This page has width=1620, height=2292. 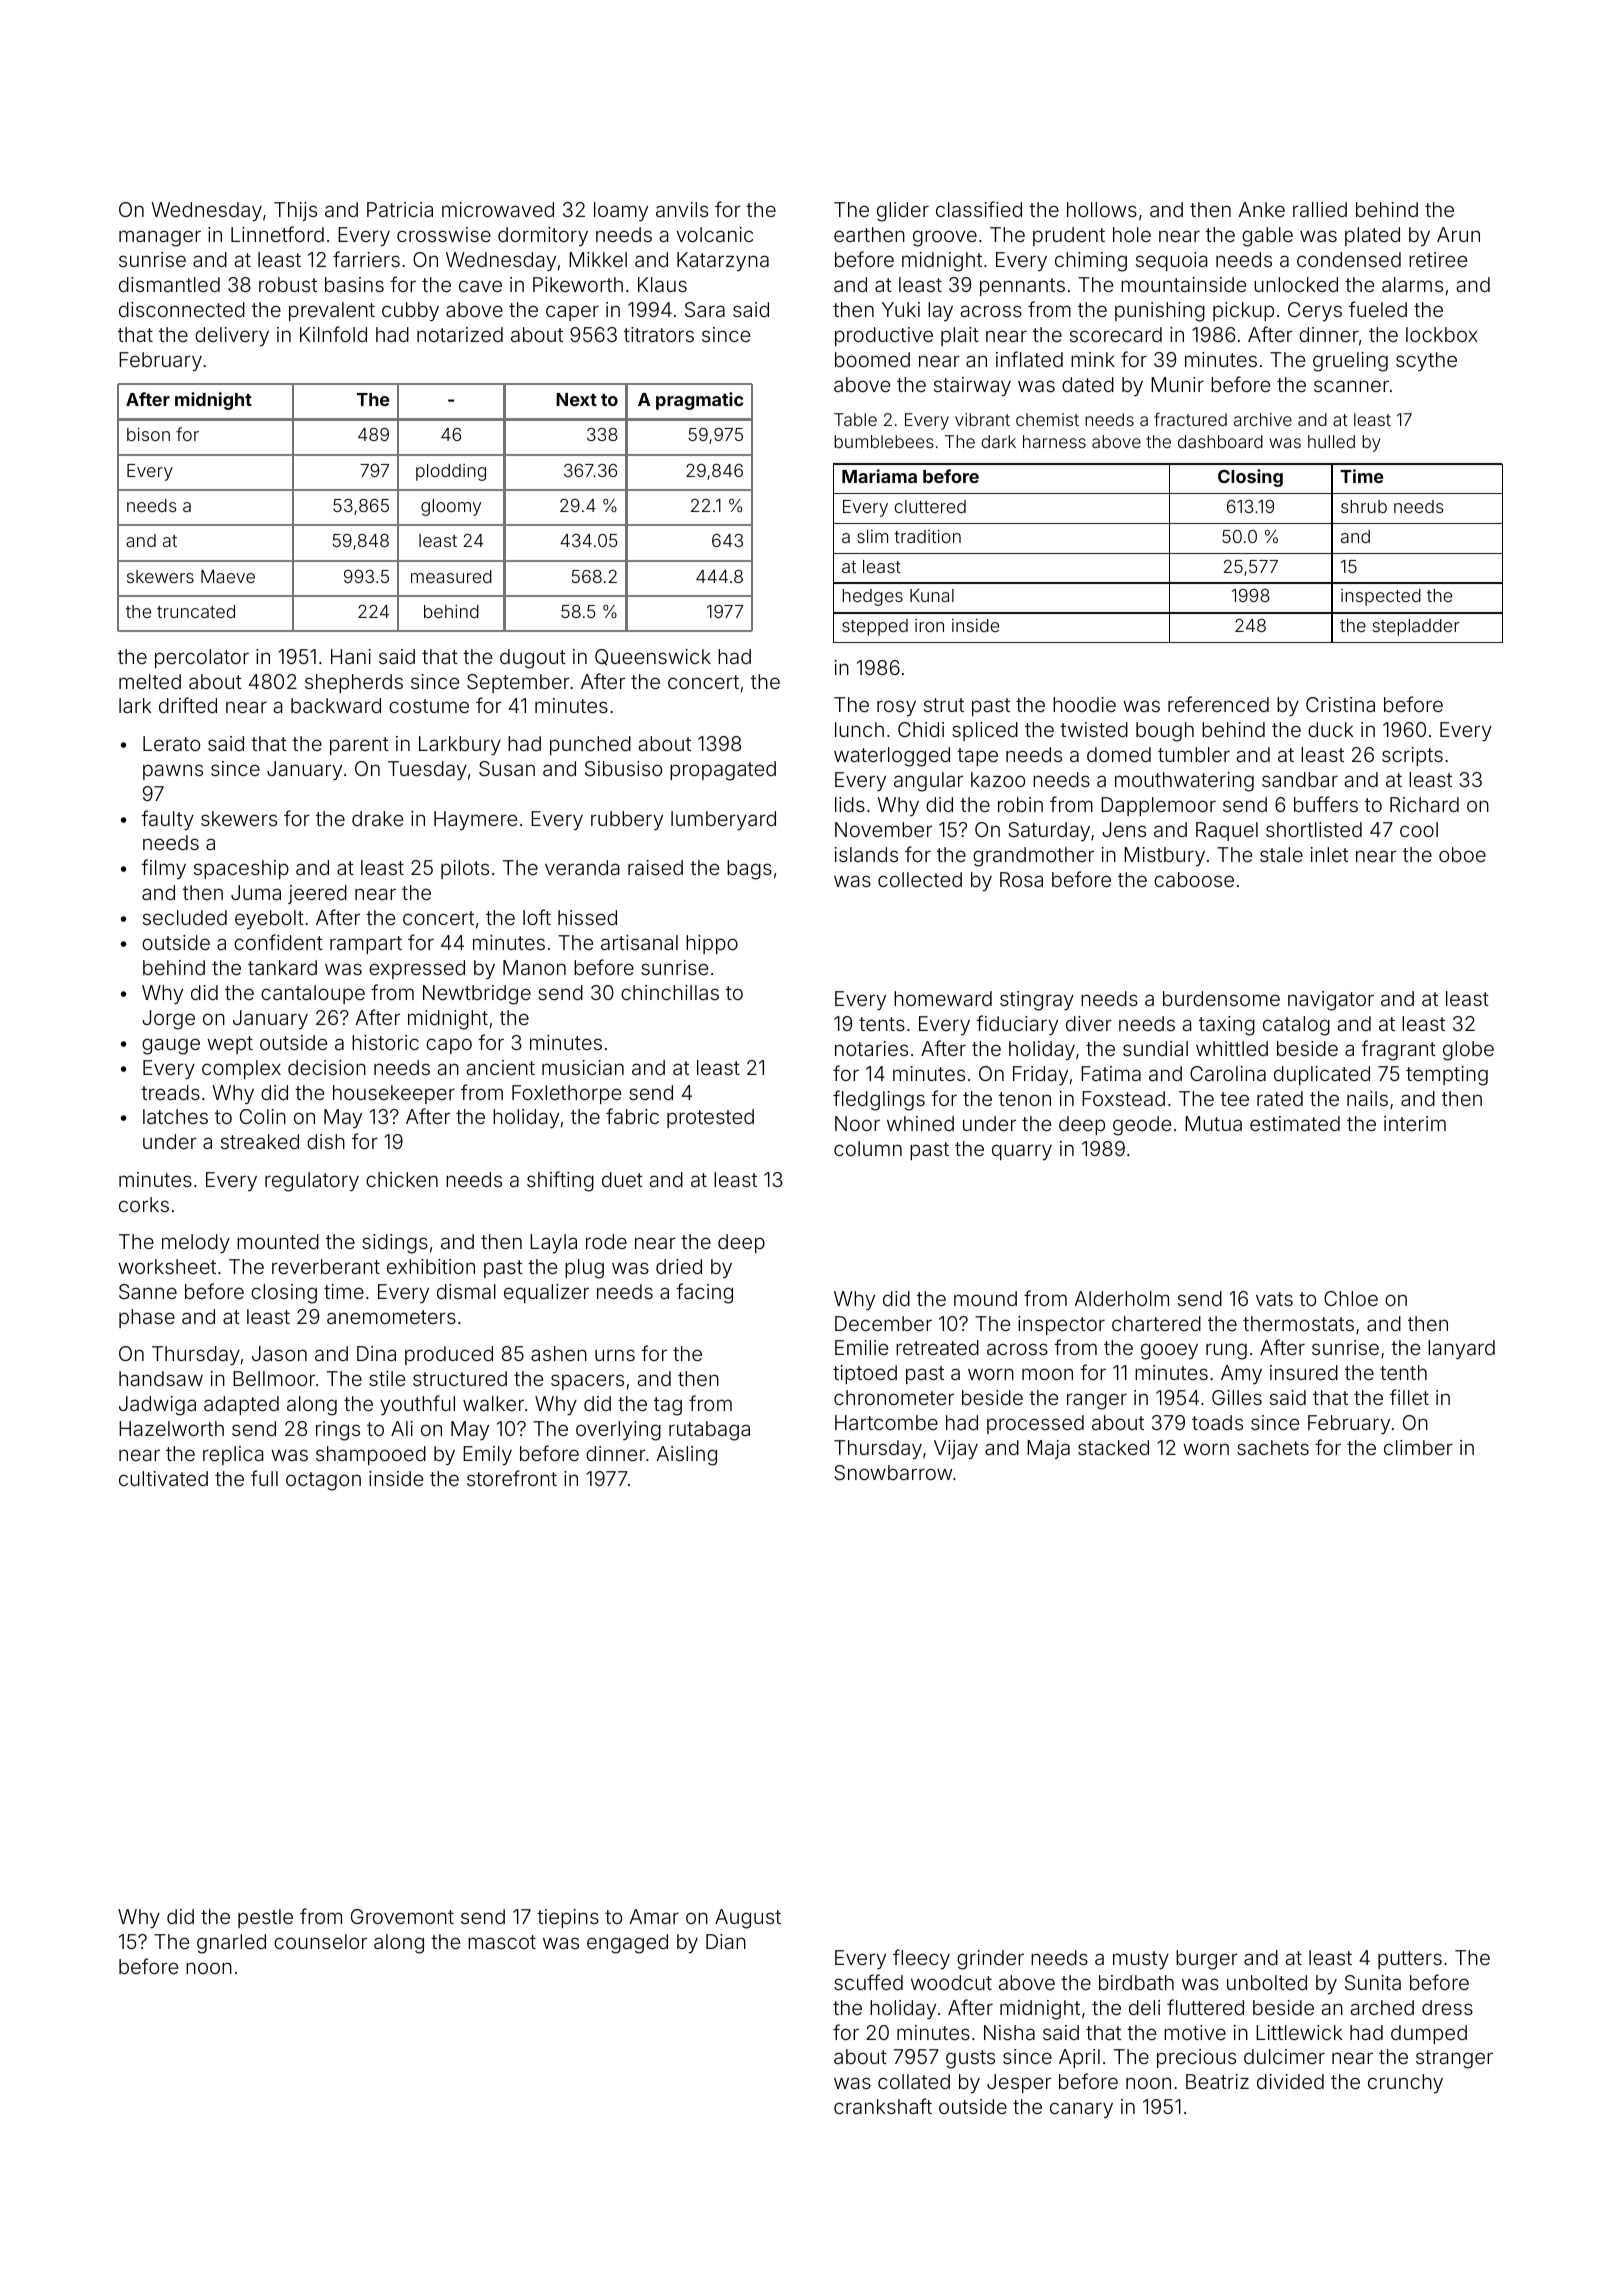 What do you see at coordinates (451, 576) in the page?
I see `measured` at bounding box center [451, 576].
